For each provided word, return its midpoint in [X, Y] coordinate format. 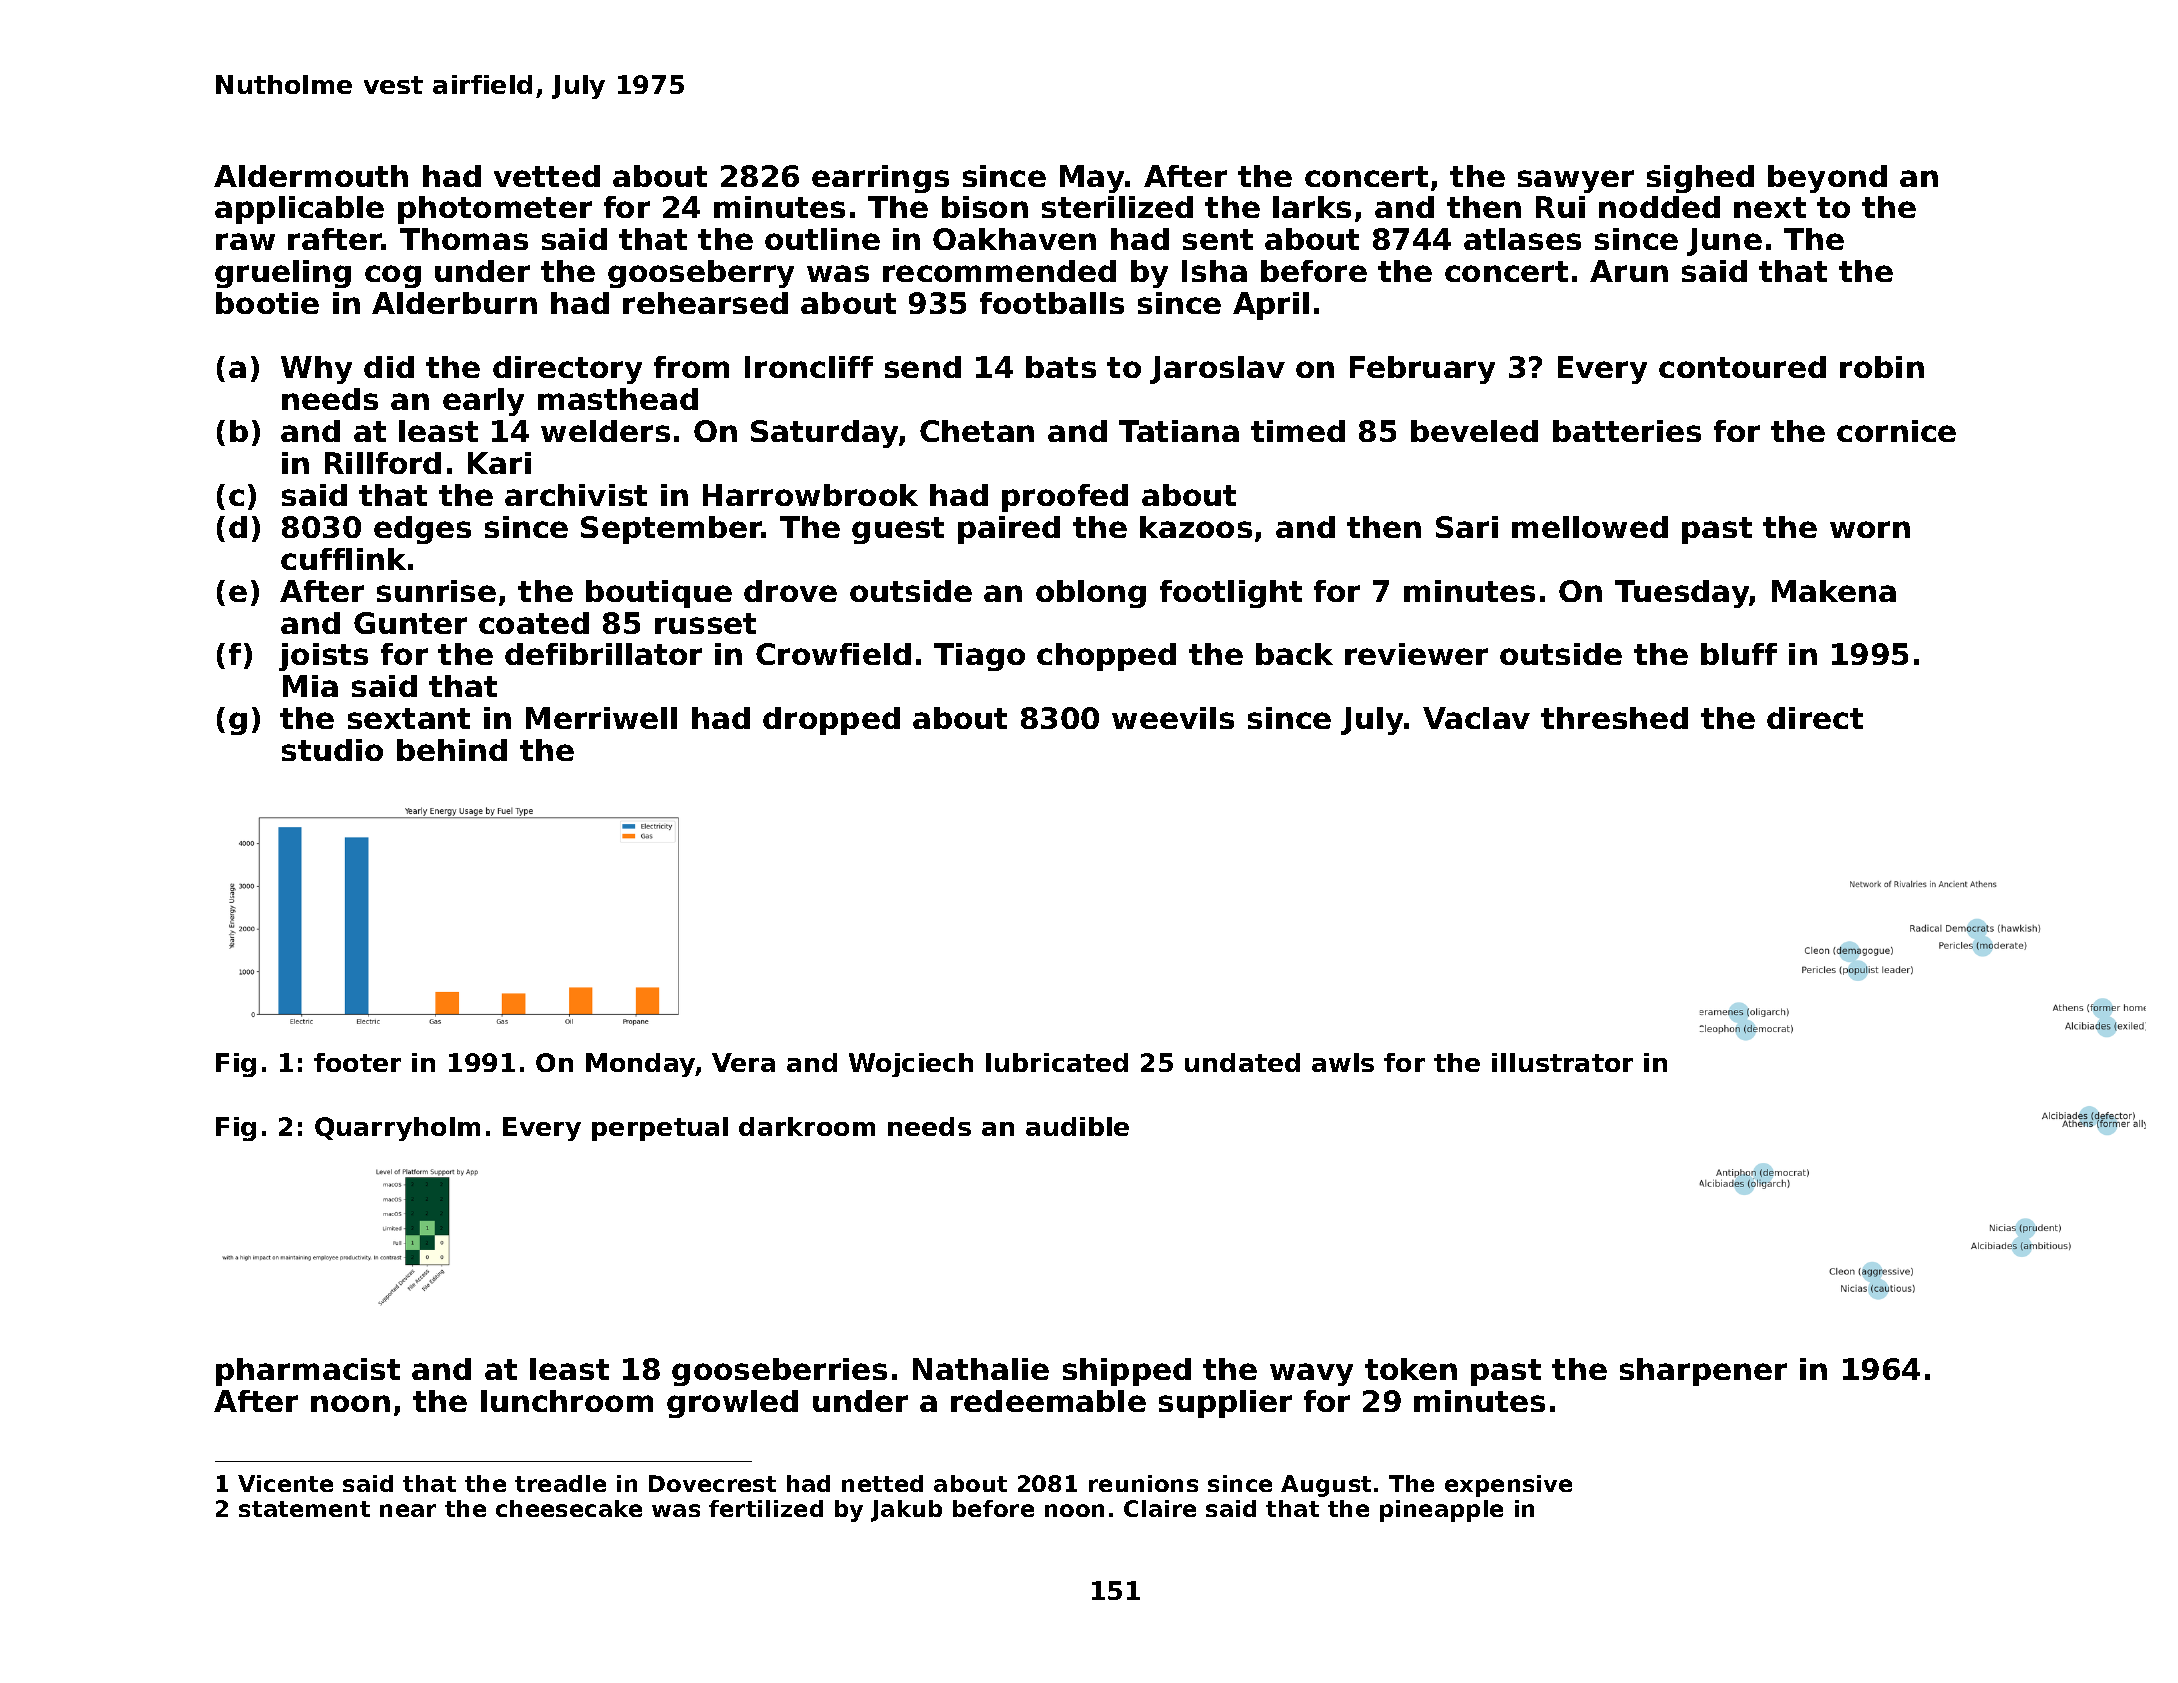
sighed [1700, 179]
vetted [547, 176]
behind [452, 750]
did [389, 367]
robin [1882, 367]
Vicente [285, 1483]
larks [1312, 207]
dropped [831, 721]
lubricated [1057, 1062]
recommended [999, 271]
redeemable [1048, 1401]
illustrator [1562, 1062]
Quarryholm [397, 1129]
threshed [1614, 718]
